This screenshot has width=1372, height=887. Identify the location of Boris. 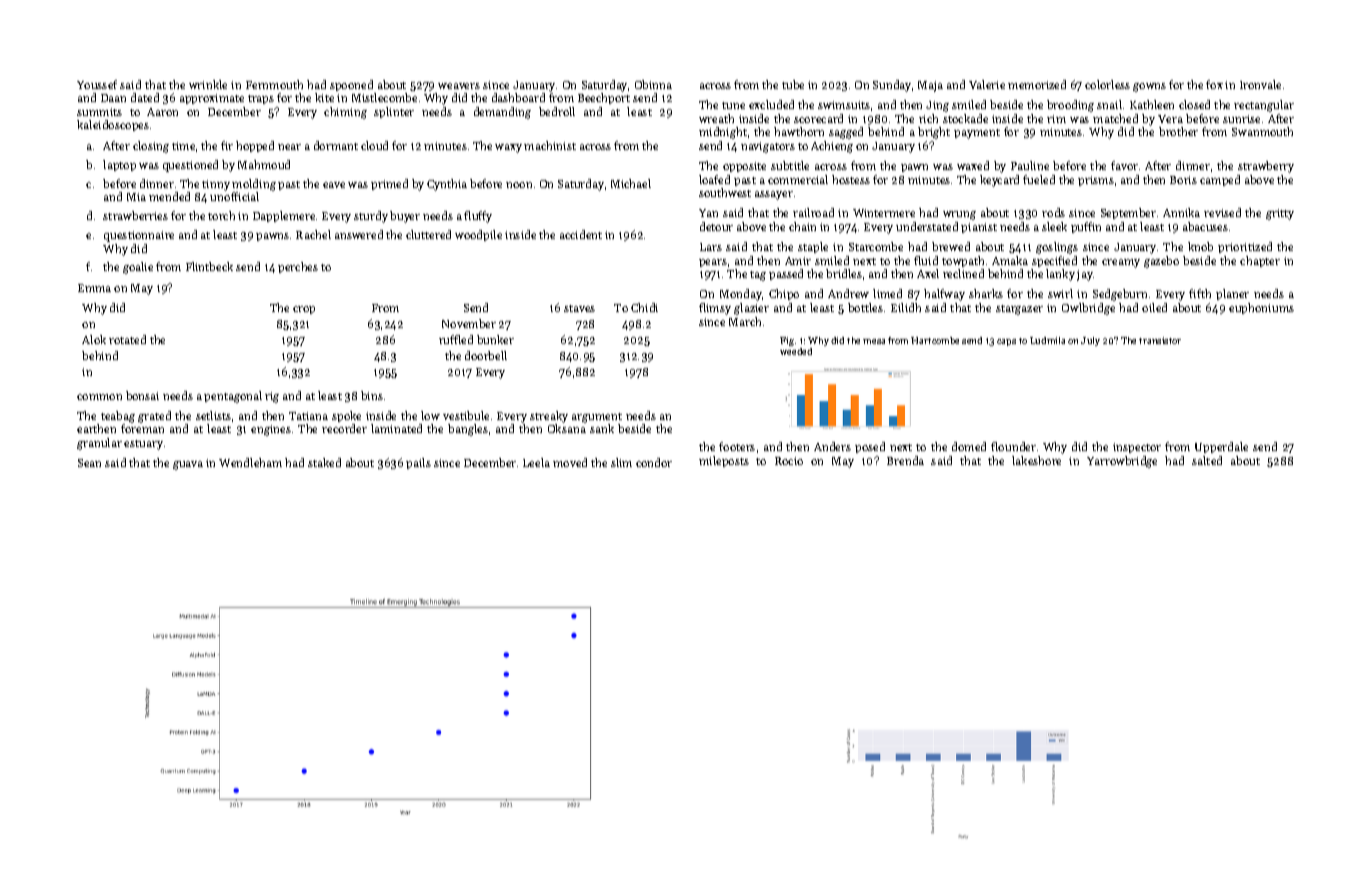
(1183, 180).
